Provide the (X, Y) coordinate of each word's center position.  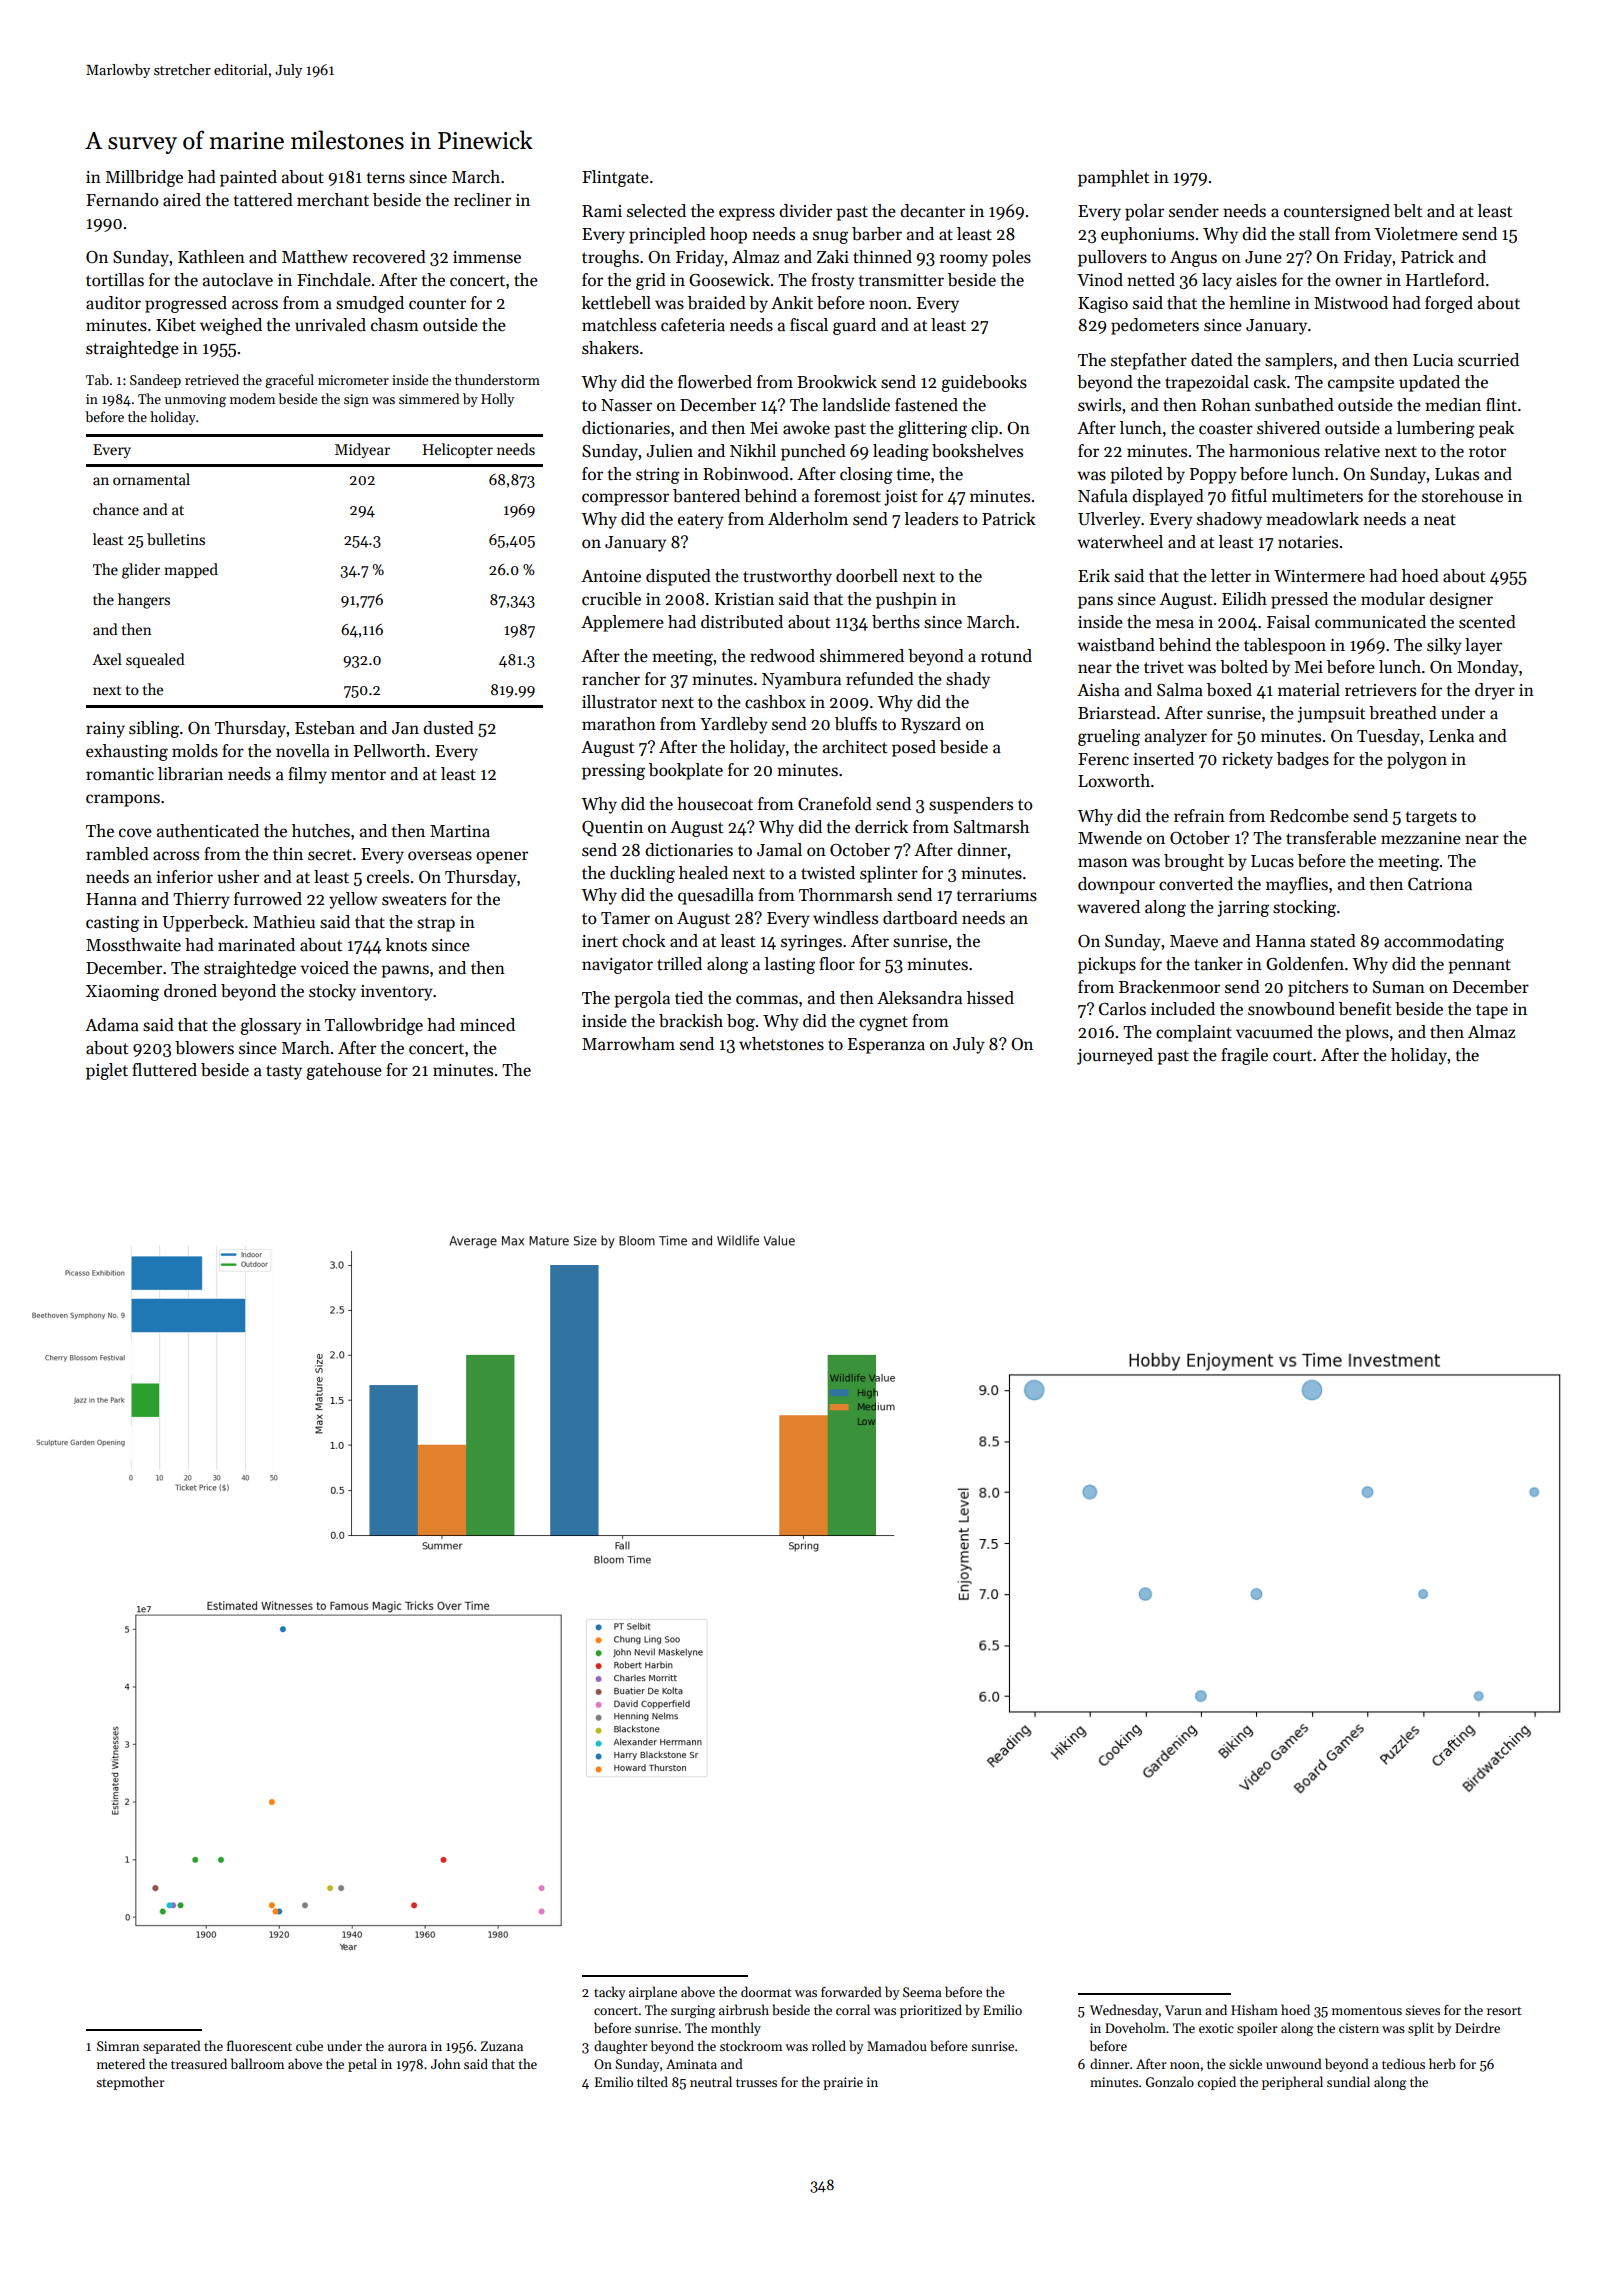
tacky (610, 1993)
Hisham (1254, 2009)
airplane (653, 1993)
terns (386, 178)
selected (656, 211)
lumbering (1436, 429)
